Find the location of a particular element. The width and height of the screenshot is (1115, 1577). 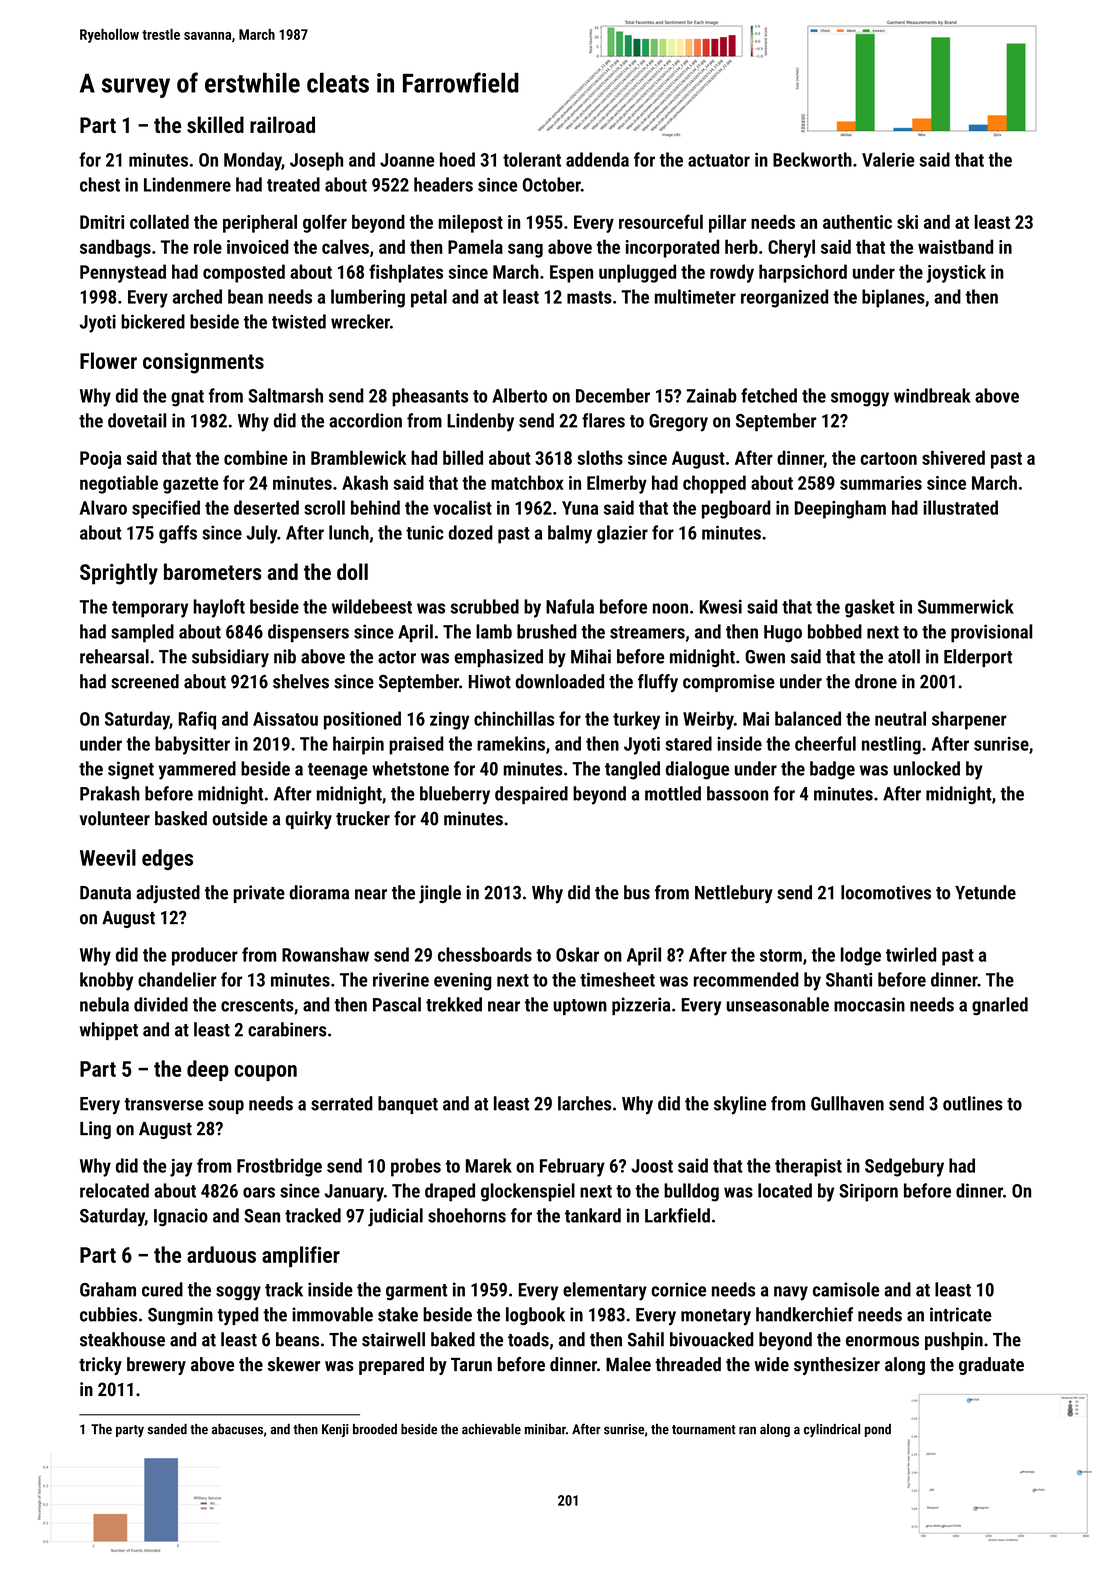

abacuses is located at coordinates (237, 1429).
